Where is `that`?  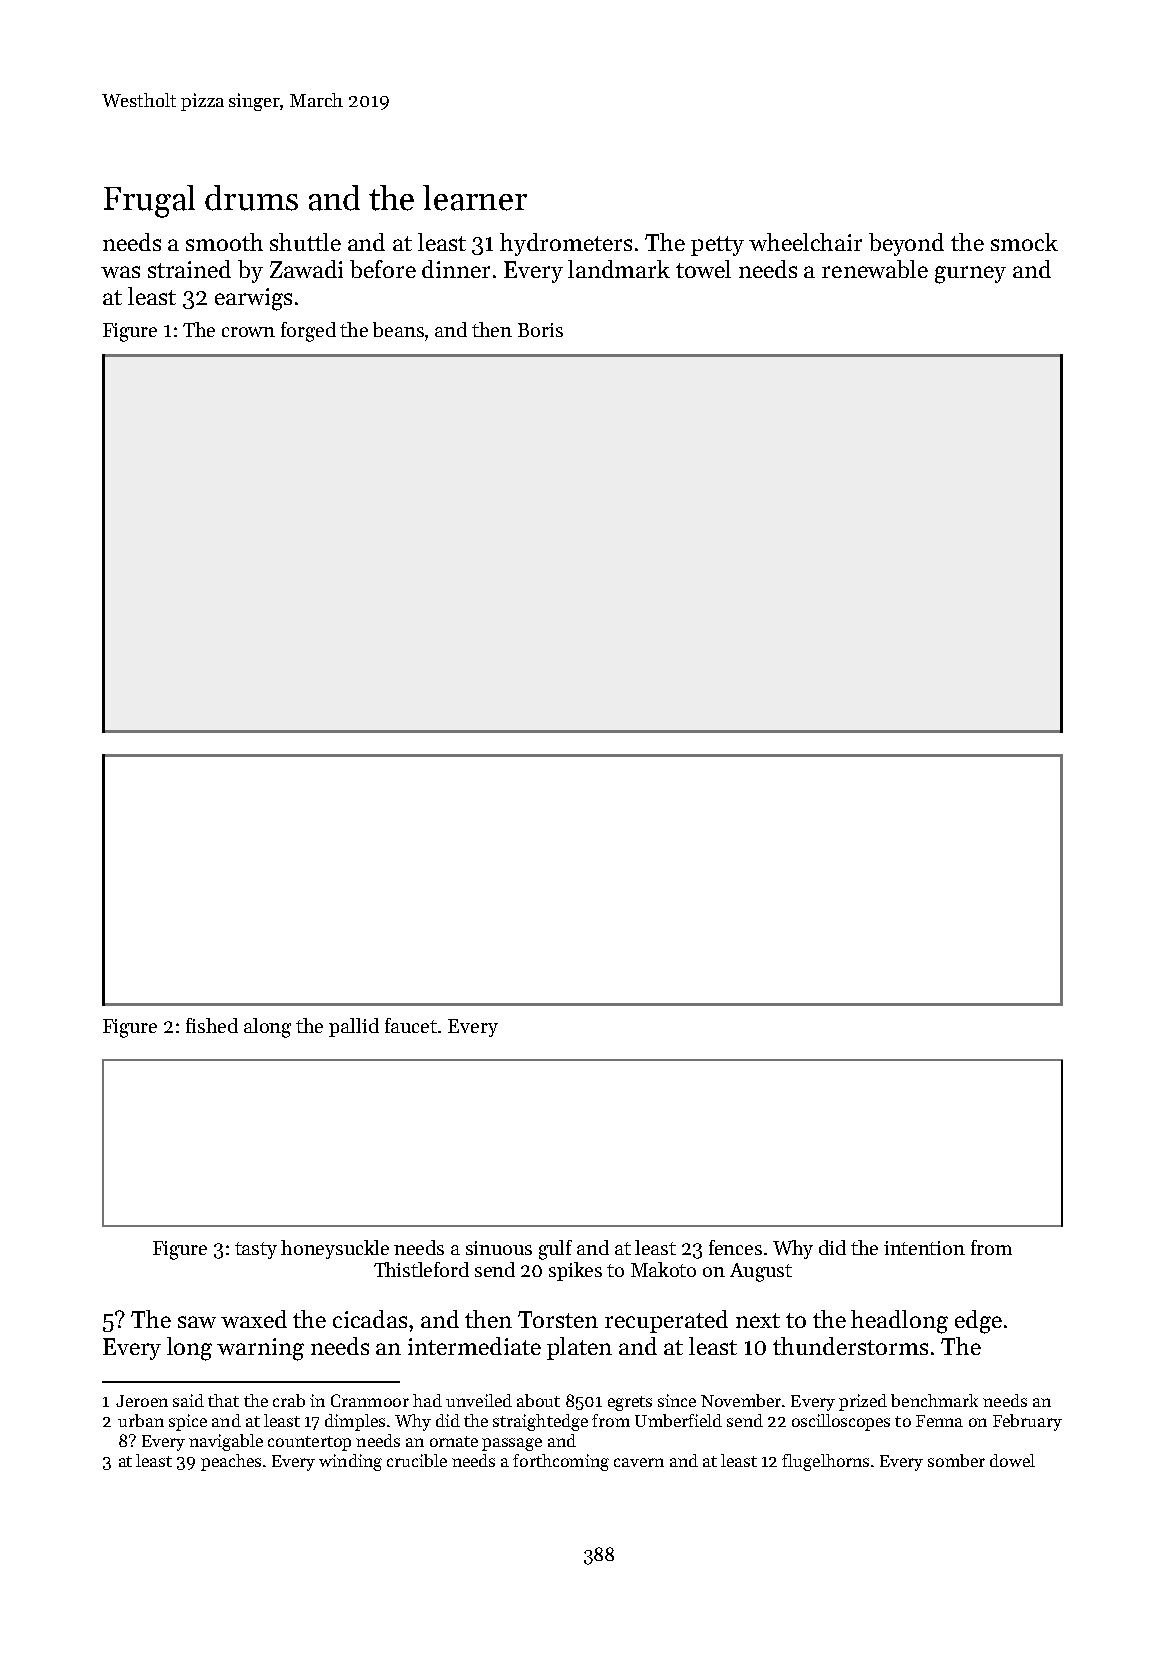 that is located at coordinates (223, 1400).
